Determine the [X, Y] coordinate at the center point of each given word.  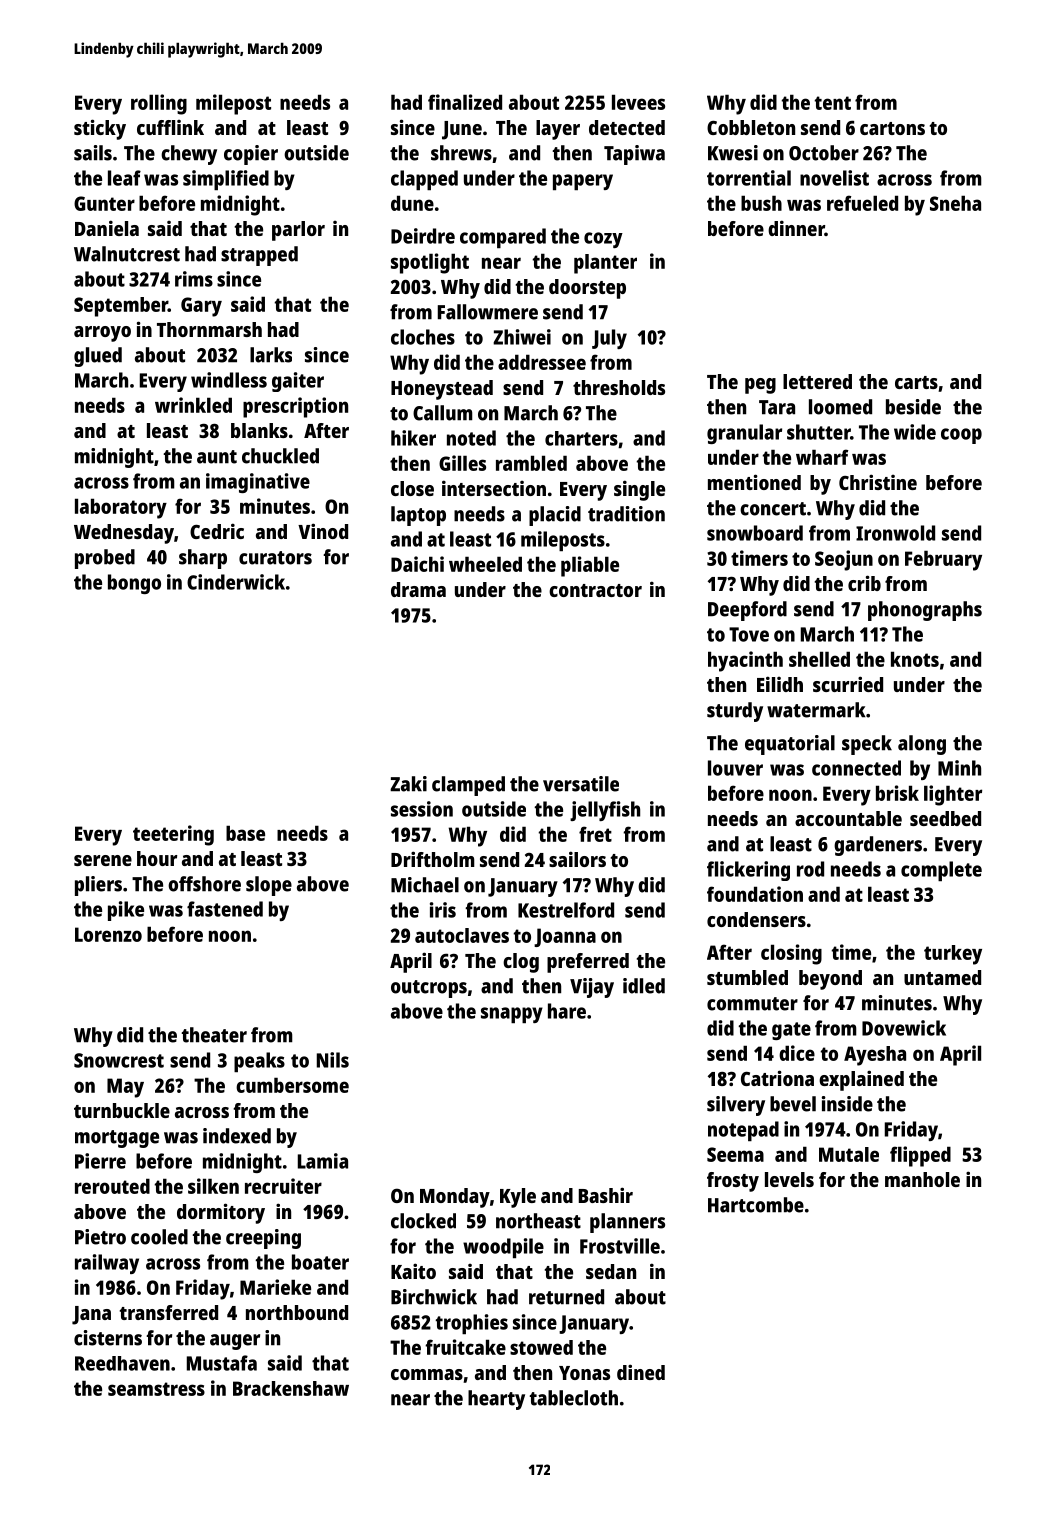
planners [627, 1223]
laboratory [121, 508]
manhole [922, 1179]
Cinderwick [236, 582]
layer [558, 130]
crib [864, 583]
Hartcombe [756, 1205]
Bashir [606, 1195]
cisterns [108, 1338]
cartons [892, 128]
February [943, 560]
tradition [626, 514]
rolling [159, 104]
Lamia [323, 1161]
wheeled [485, 564]
